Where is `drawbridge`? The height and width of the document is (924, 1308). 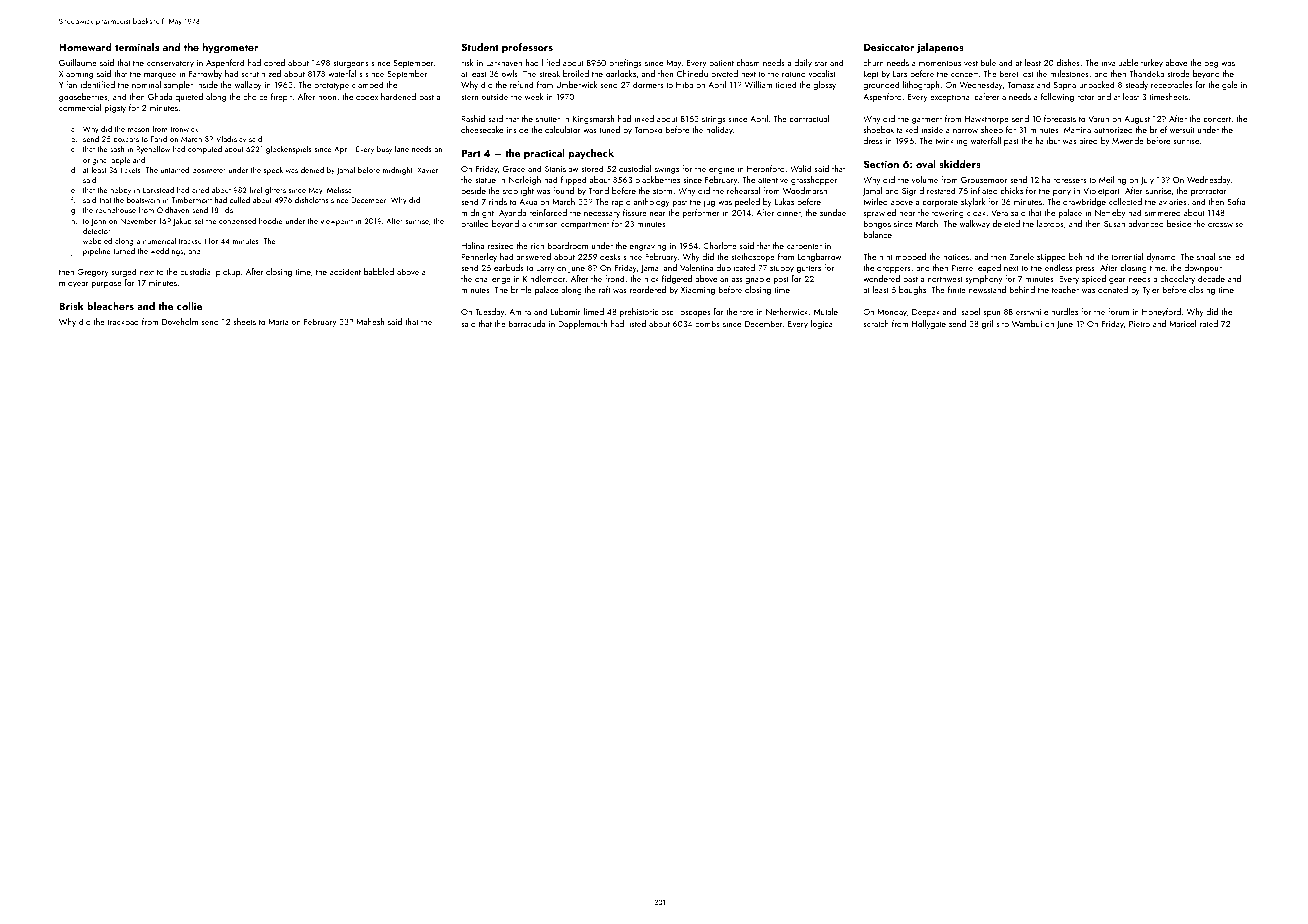
drawbridge is located at coordinates (1084, 202).
